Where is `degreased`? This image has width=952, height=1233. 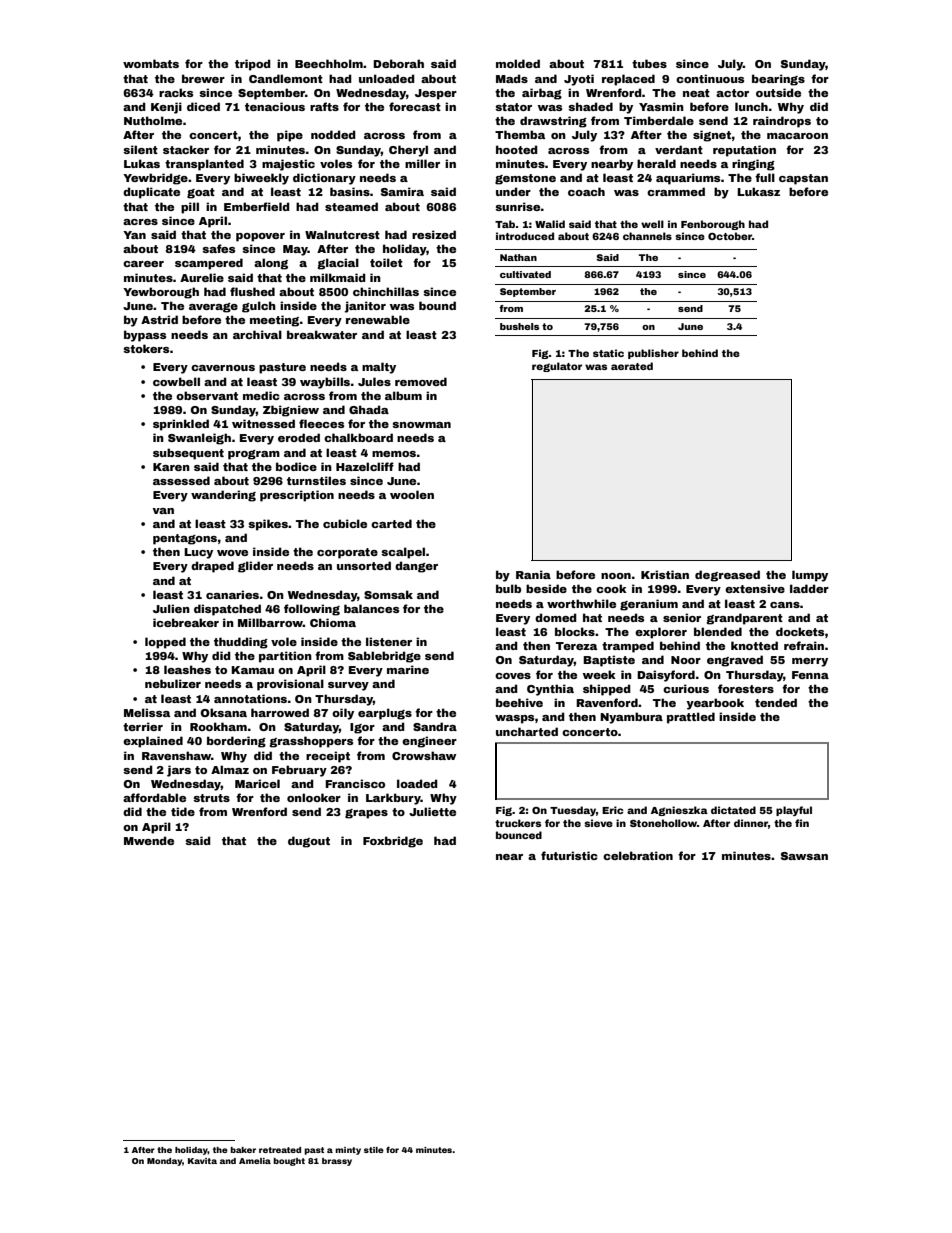 degreased is located at coordinates (727, 576).
